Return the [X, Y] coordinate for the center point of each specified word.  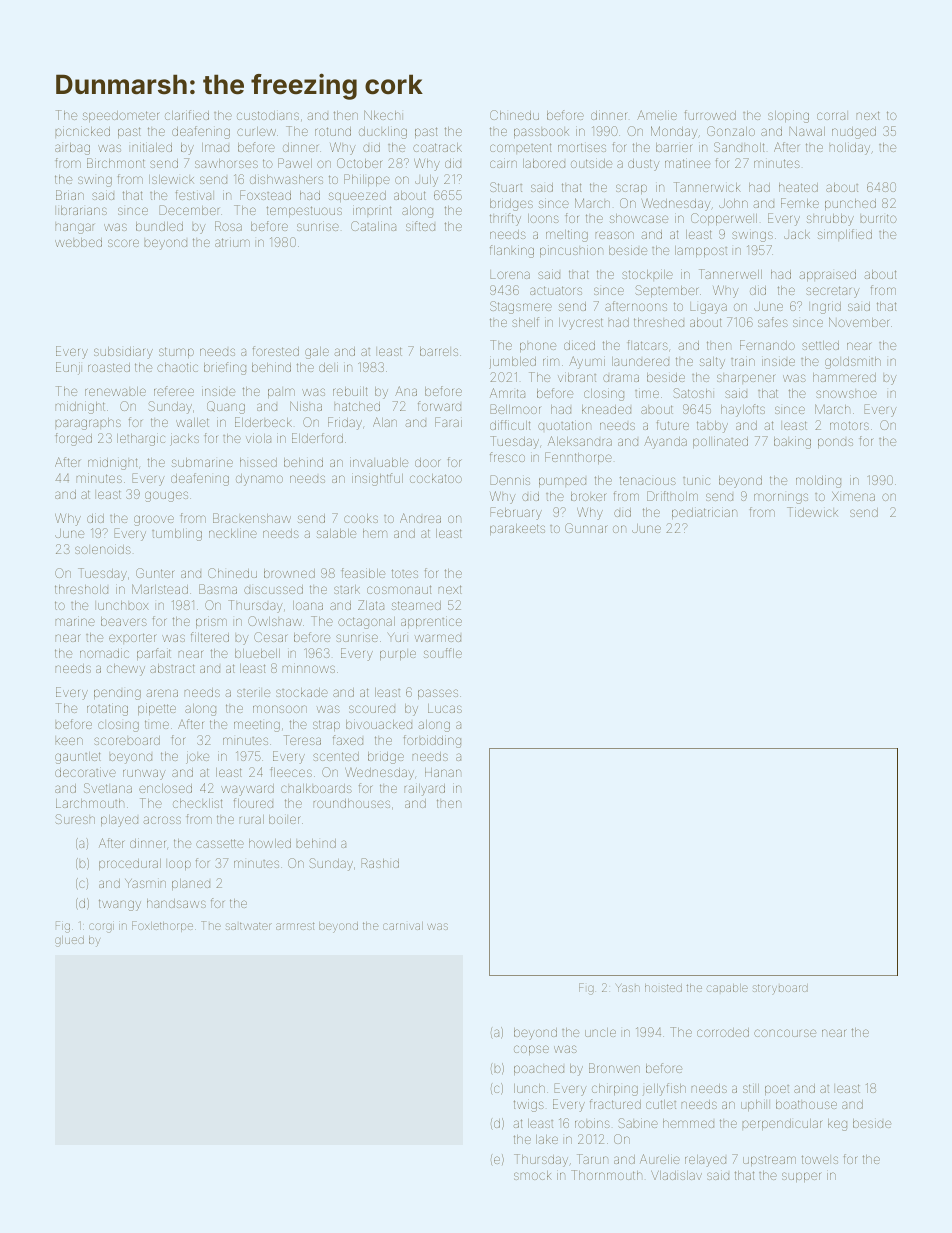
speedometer [121, 116]
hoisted [663, 988]
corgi [101, 928]
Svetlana [108, 788]
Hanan [443, 772]
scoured [372, 709]
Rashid [380, 863]
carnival [403, 926]
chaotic [177, 367]
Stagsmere [521, 307]
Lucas [445, 708]
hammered [844, 377]
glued [69, 941]
